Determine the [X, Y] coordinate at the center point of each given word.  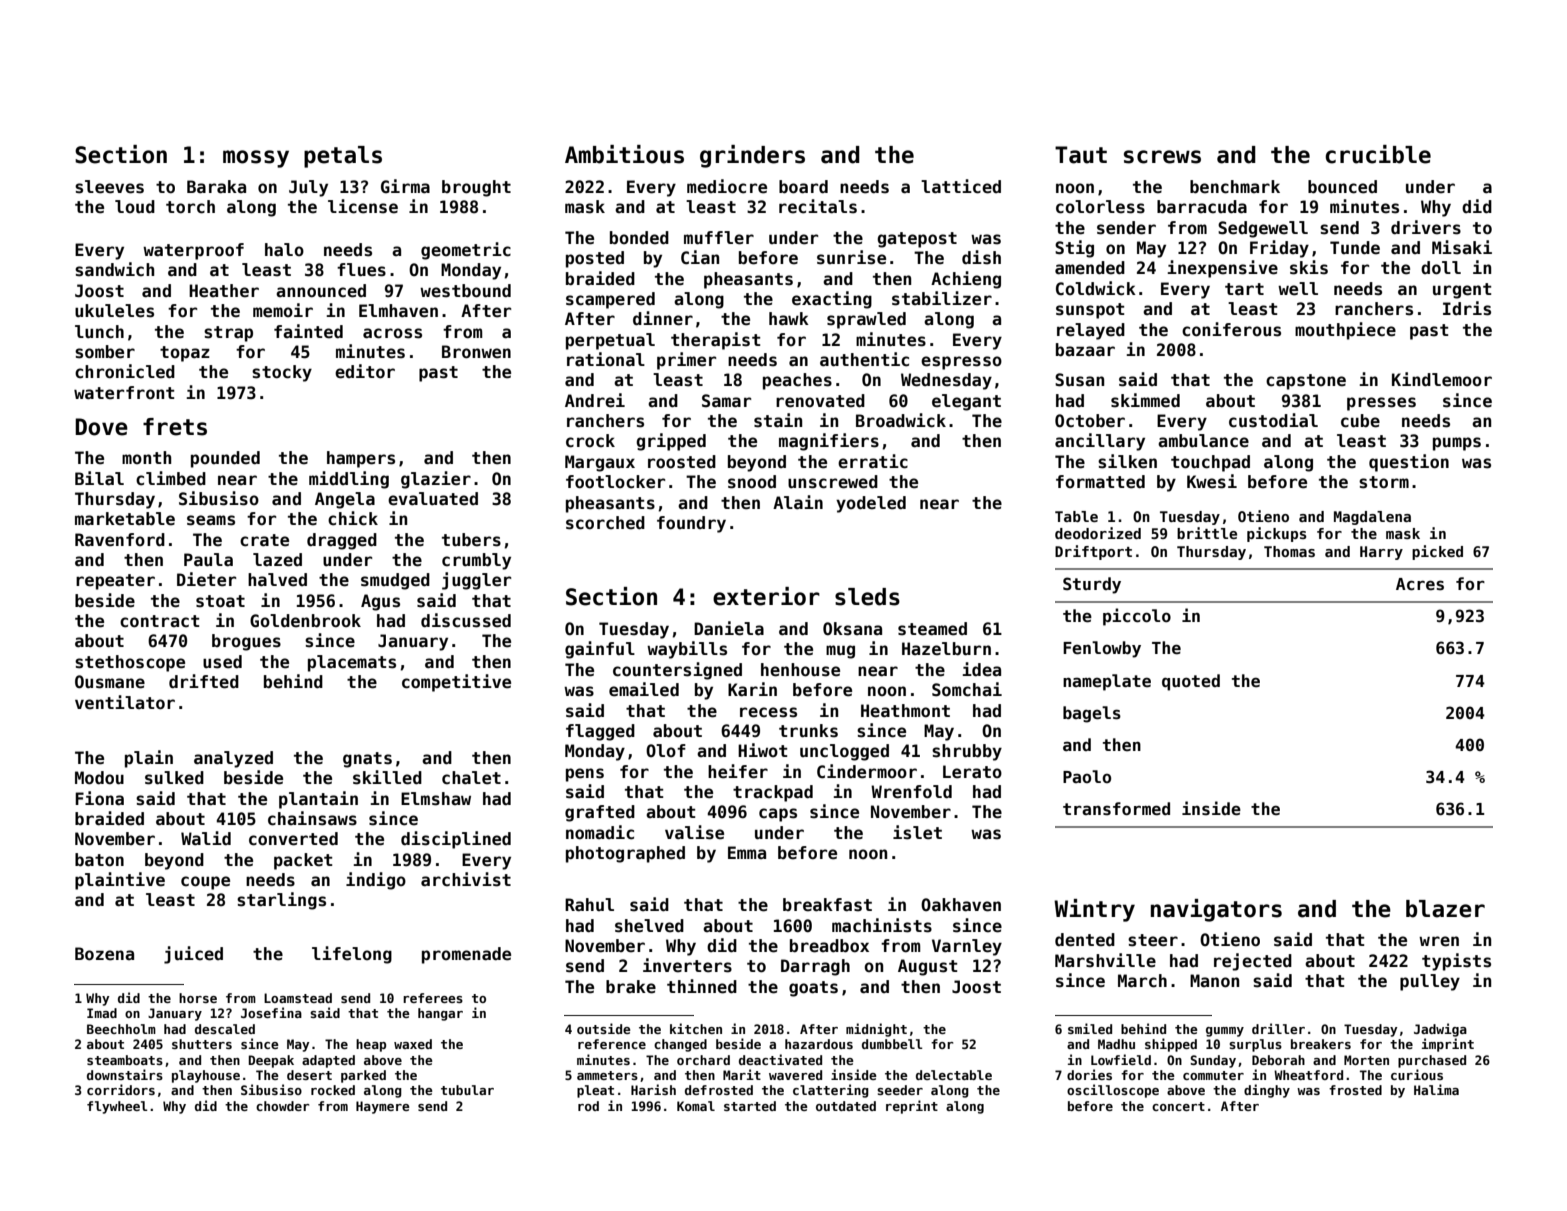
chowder [282, 1106]
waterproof [193, 251]
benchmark [1235, 187]
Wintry [1094, 910]
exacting [832, 300]
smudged [395, 581]
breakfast [827, 905]
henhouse [800, 670]
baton [99, 860]
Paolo [1087, 776]
